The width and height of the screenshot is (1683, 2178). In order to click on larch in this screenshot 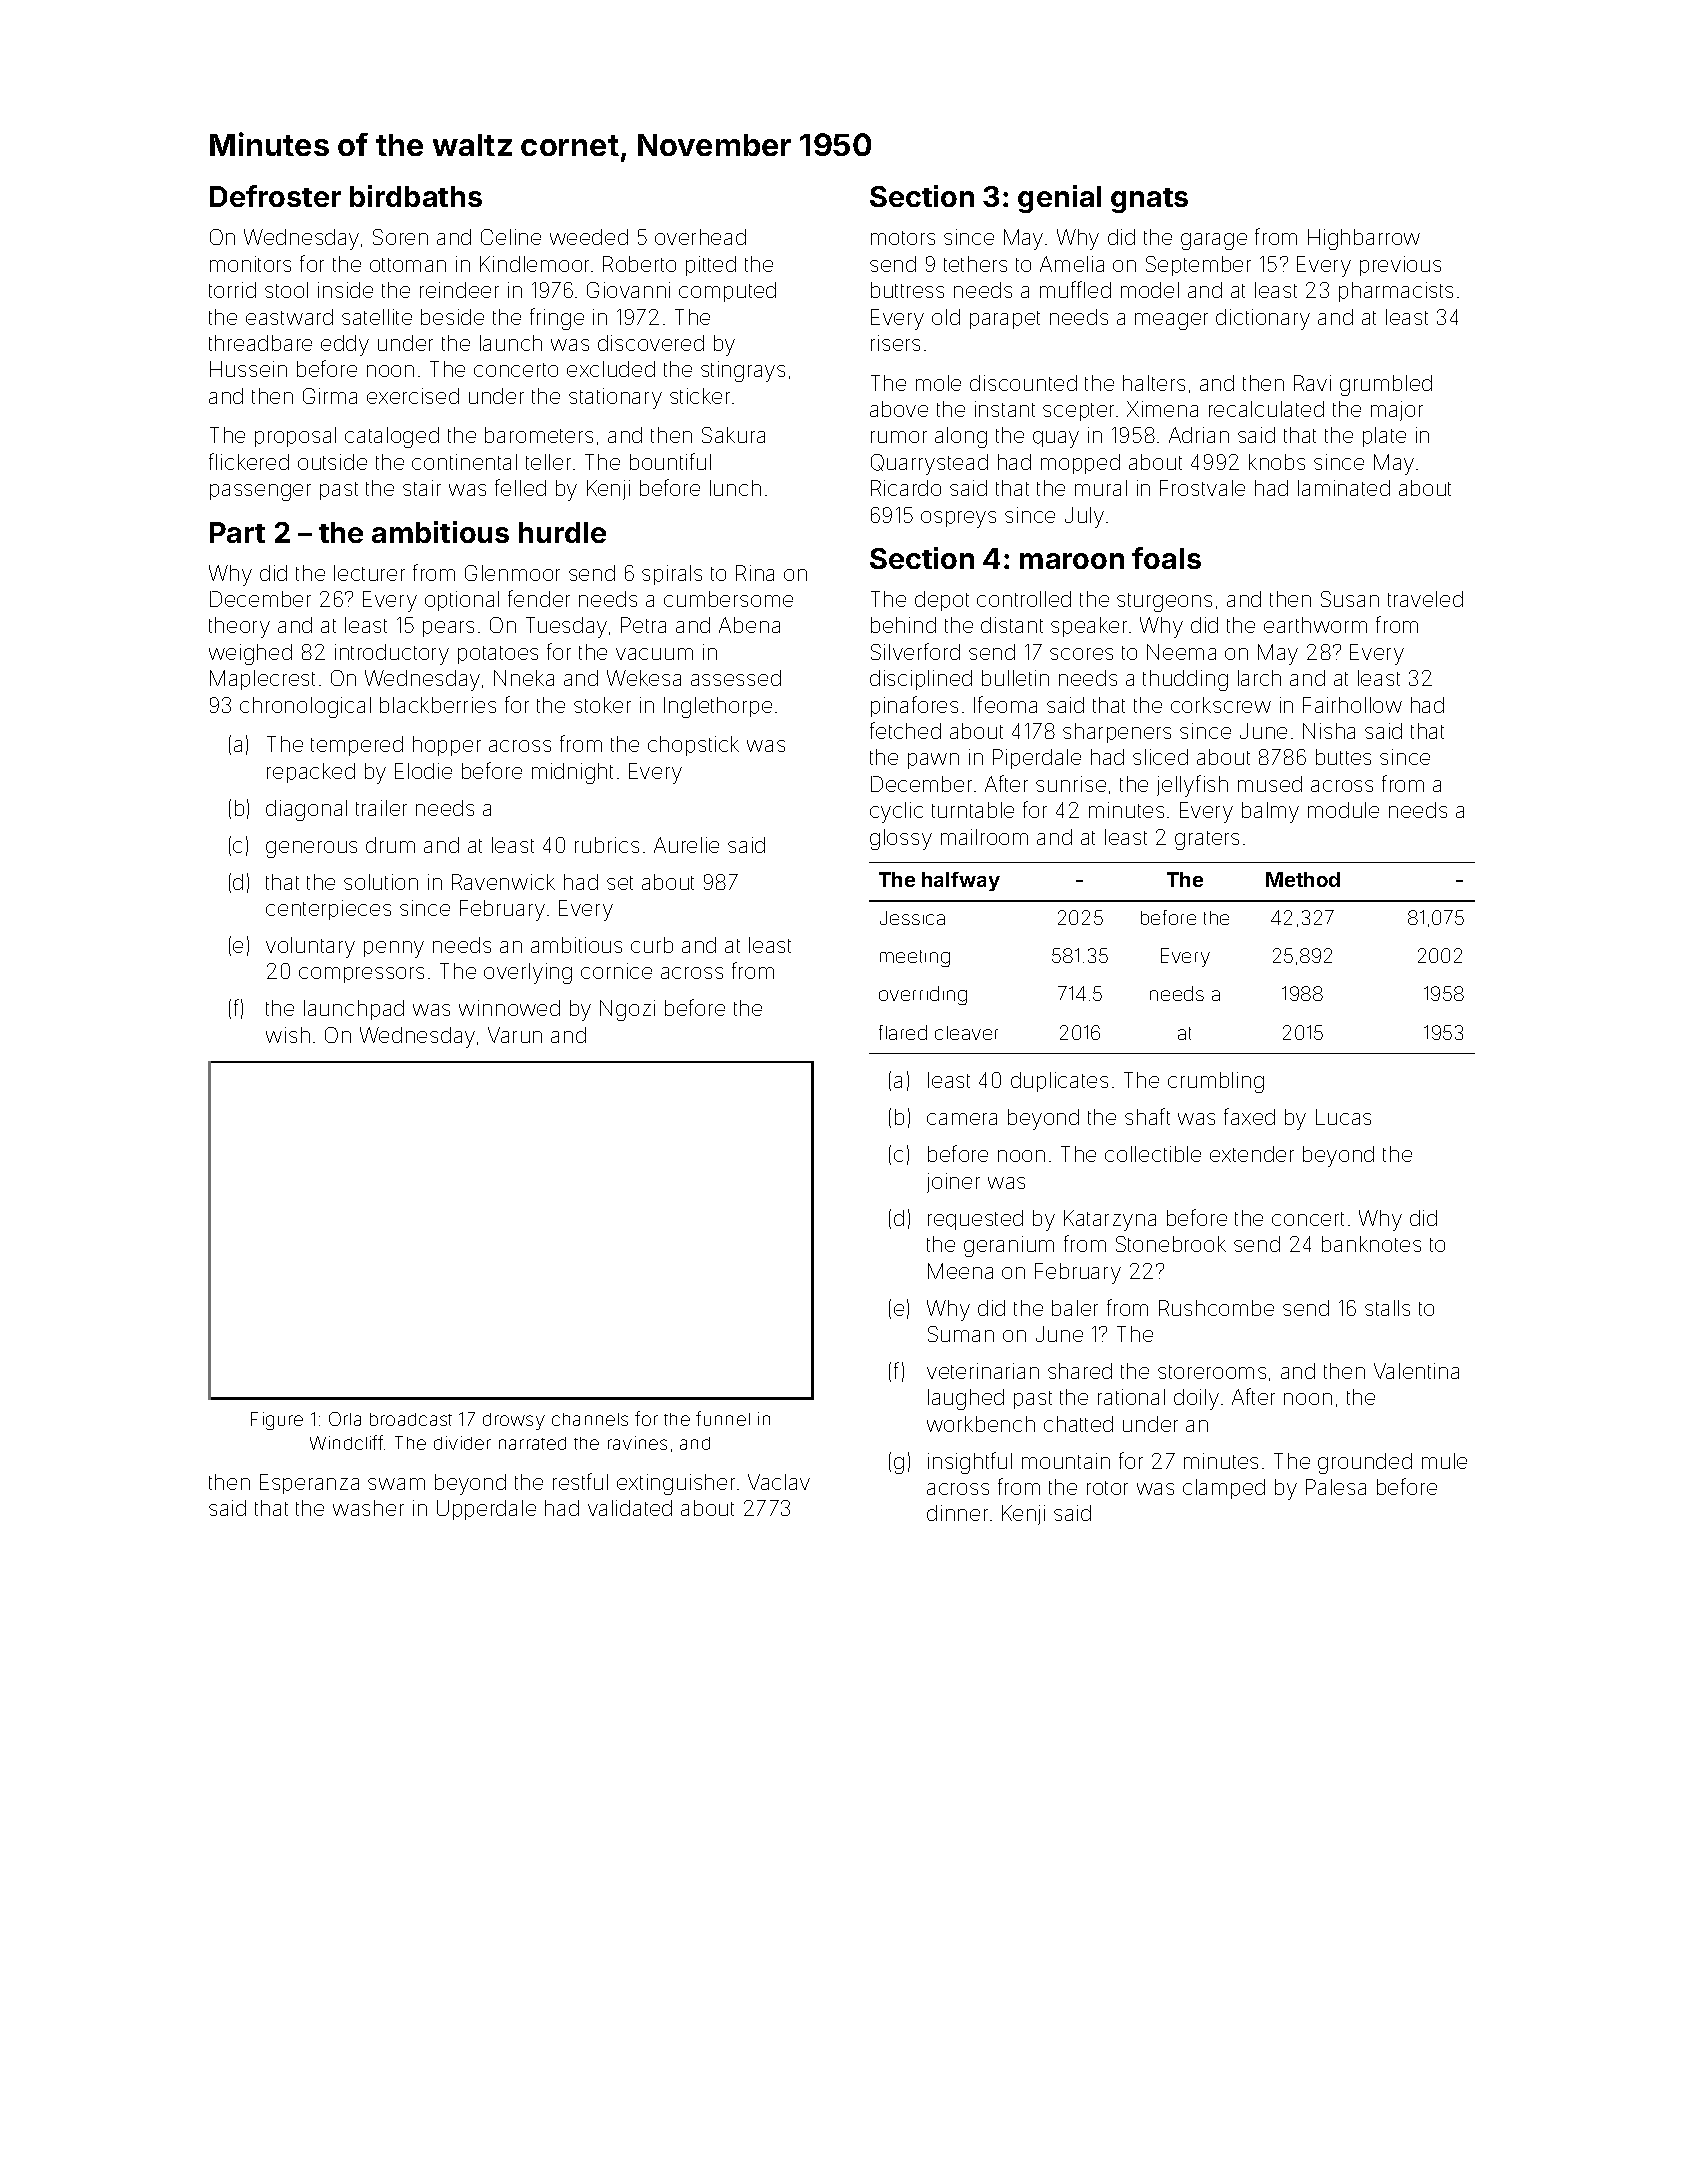, I will do `click(1259, 678)`.
